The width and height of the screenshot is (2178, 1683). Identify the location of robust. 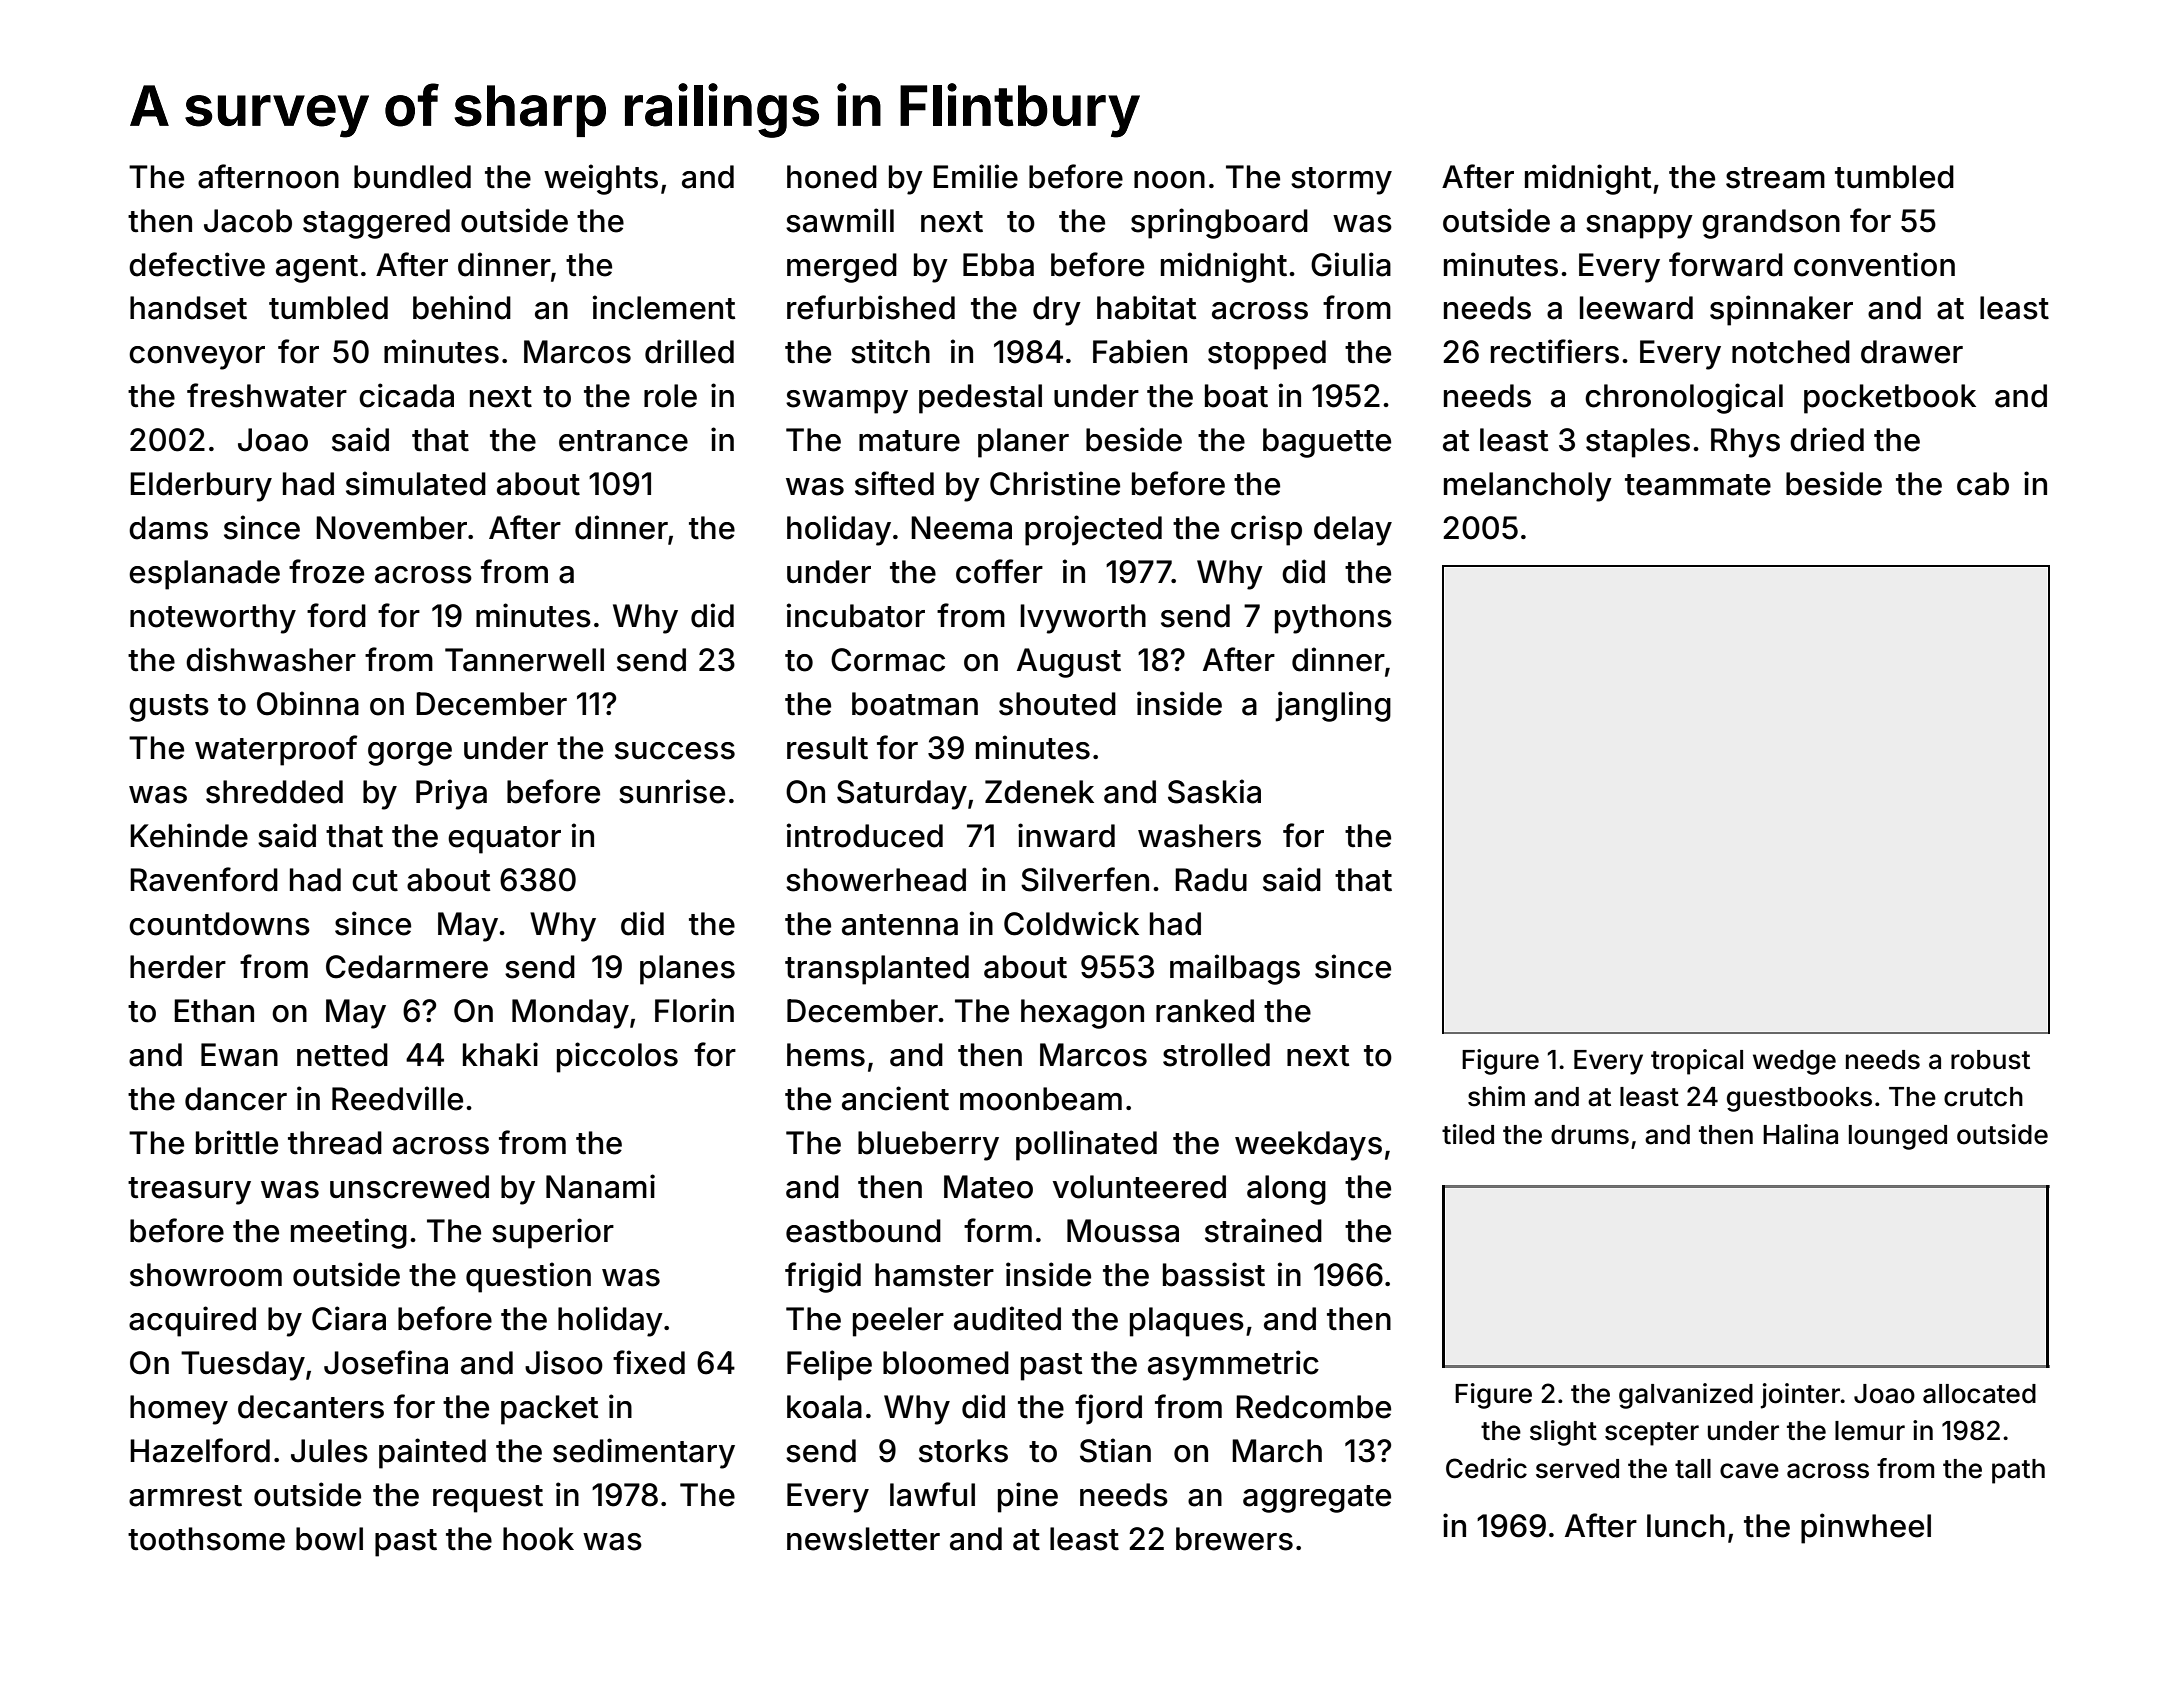
(1990, 1060).
